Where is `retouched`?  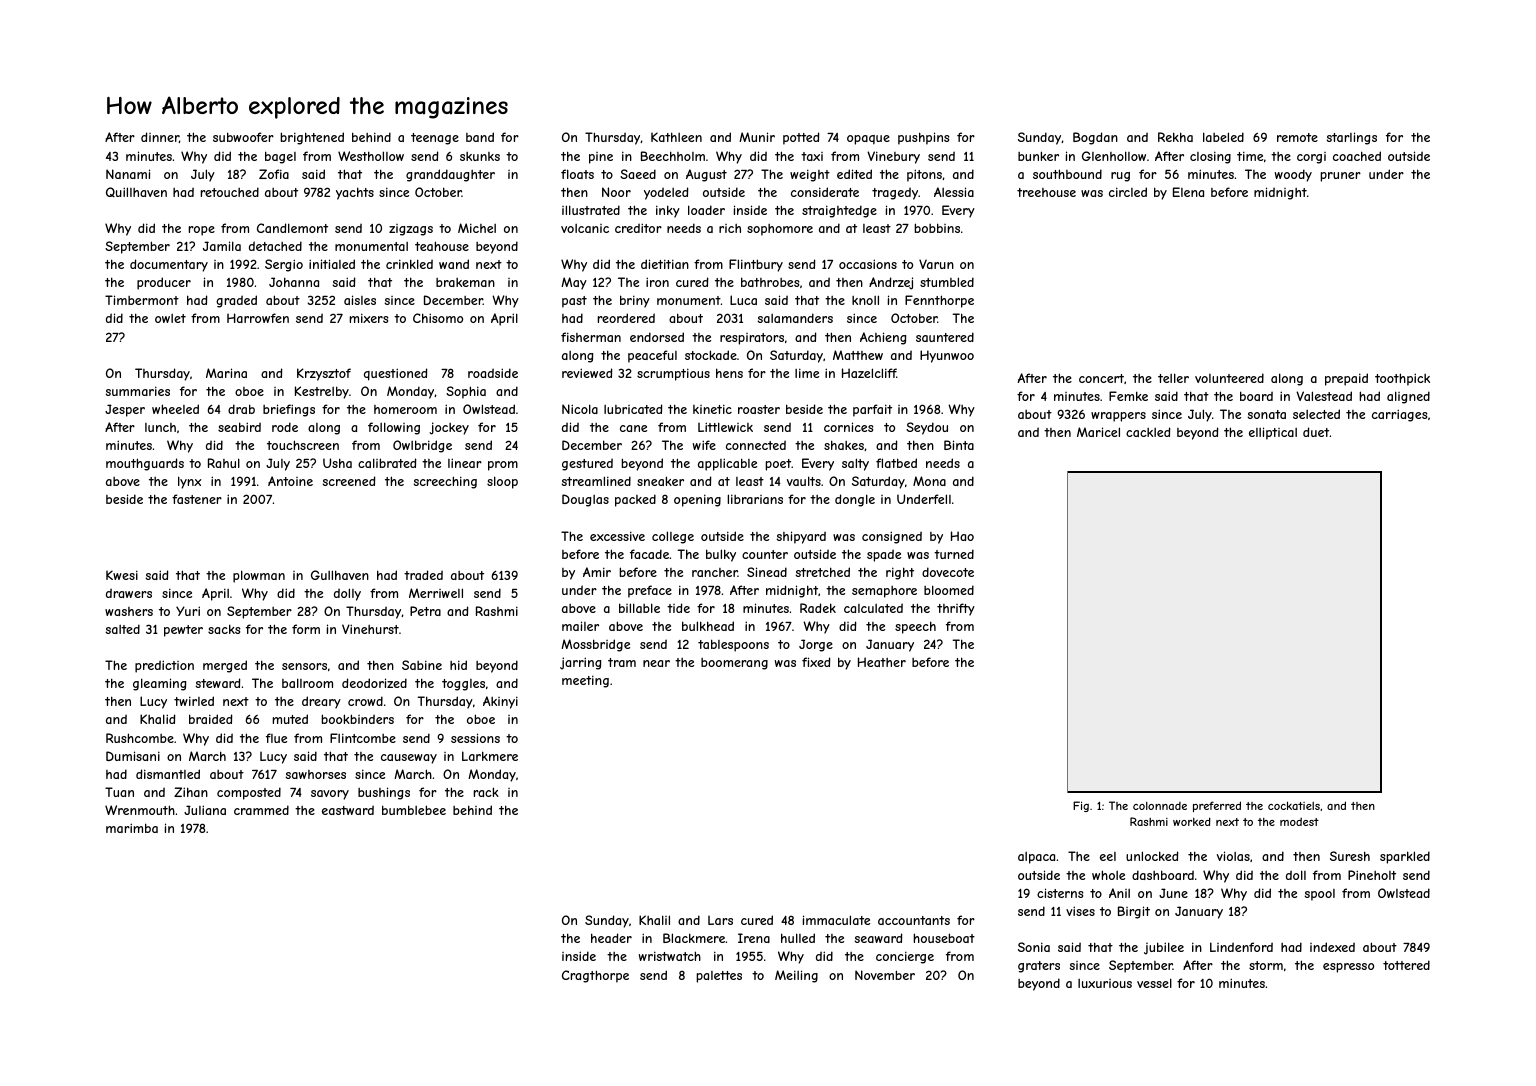 retouched is located at coordinates (229, 192).
